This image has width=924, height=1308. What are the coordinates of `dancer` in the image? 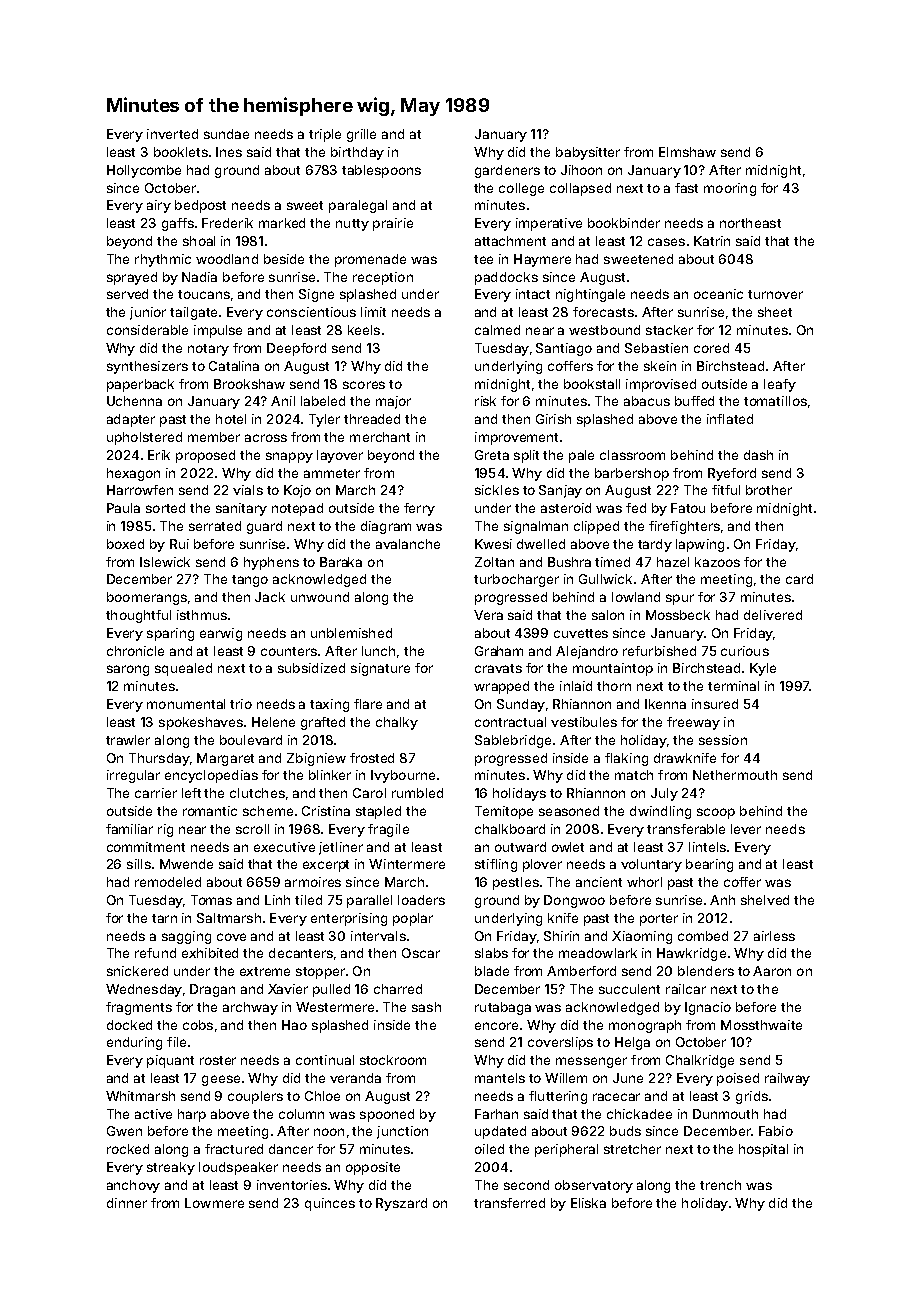 It's located at (291, 1149).
